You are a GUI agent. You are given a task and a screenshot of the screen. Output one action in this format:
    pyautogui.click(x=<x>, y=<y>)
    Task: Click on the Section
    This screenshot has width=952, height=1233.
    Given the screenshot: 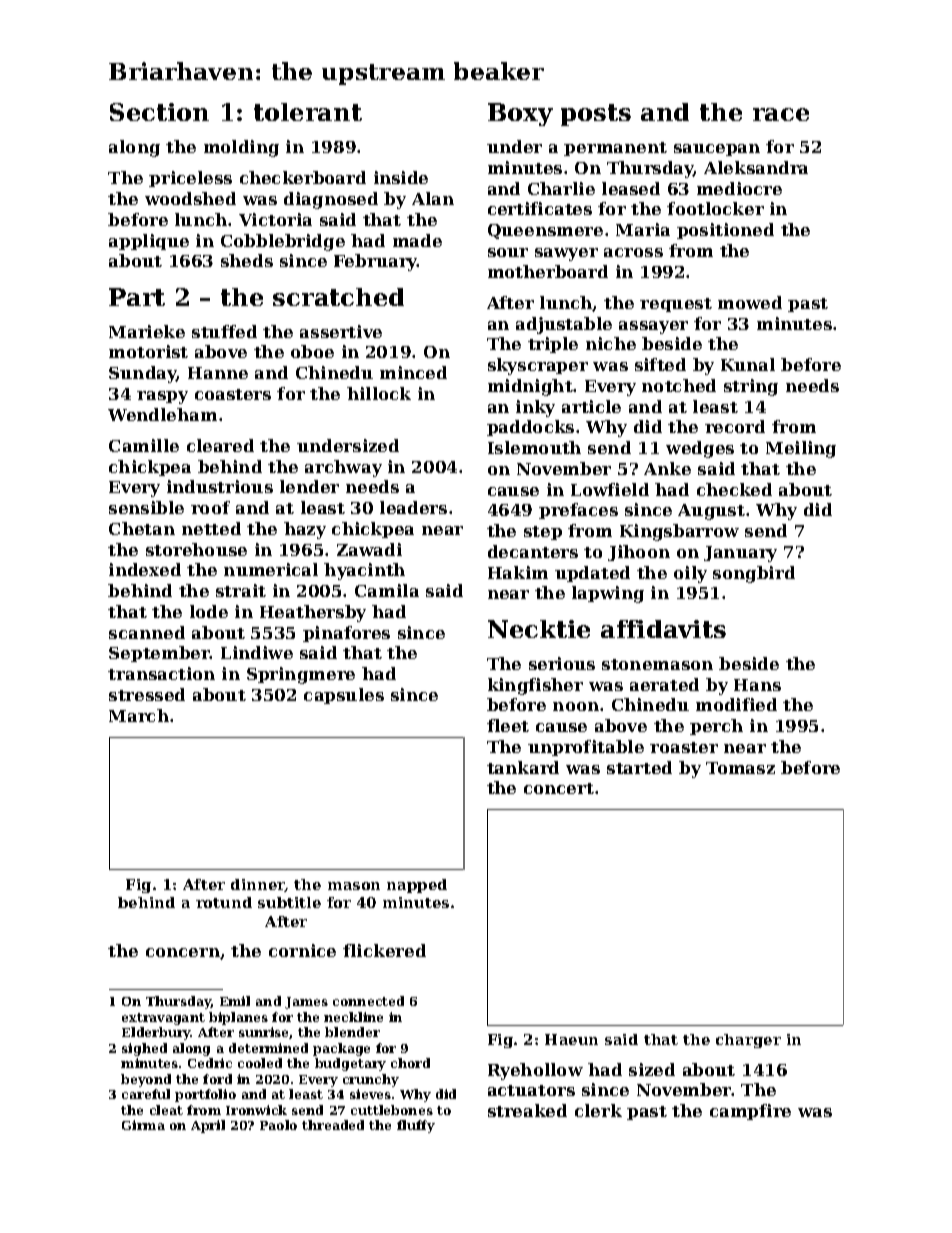 What is the action you would take?
    pyautogui.click(x=159, y=112)
